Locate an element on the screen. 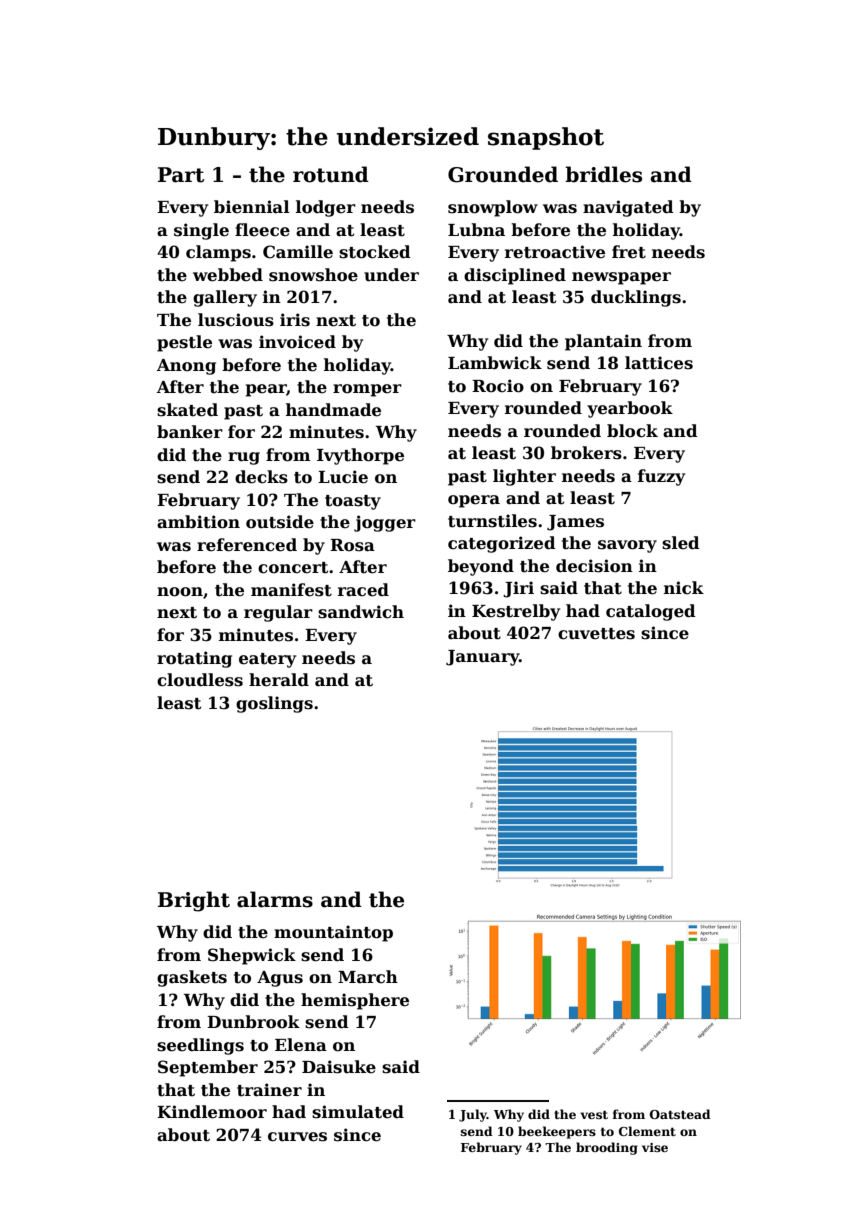  bridles is located at coordinates (603, 174).
